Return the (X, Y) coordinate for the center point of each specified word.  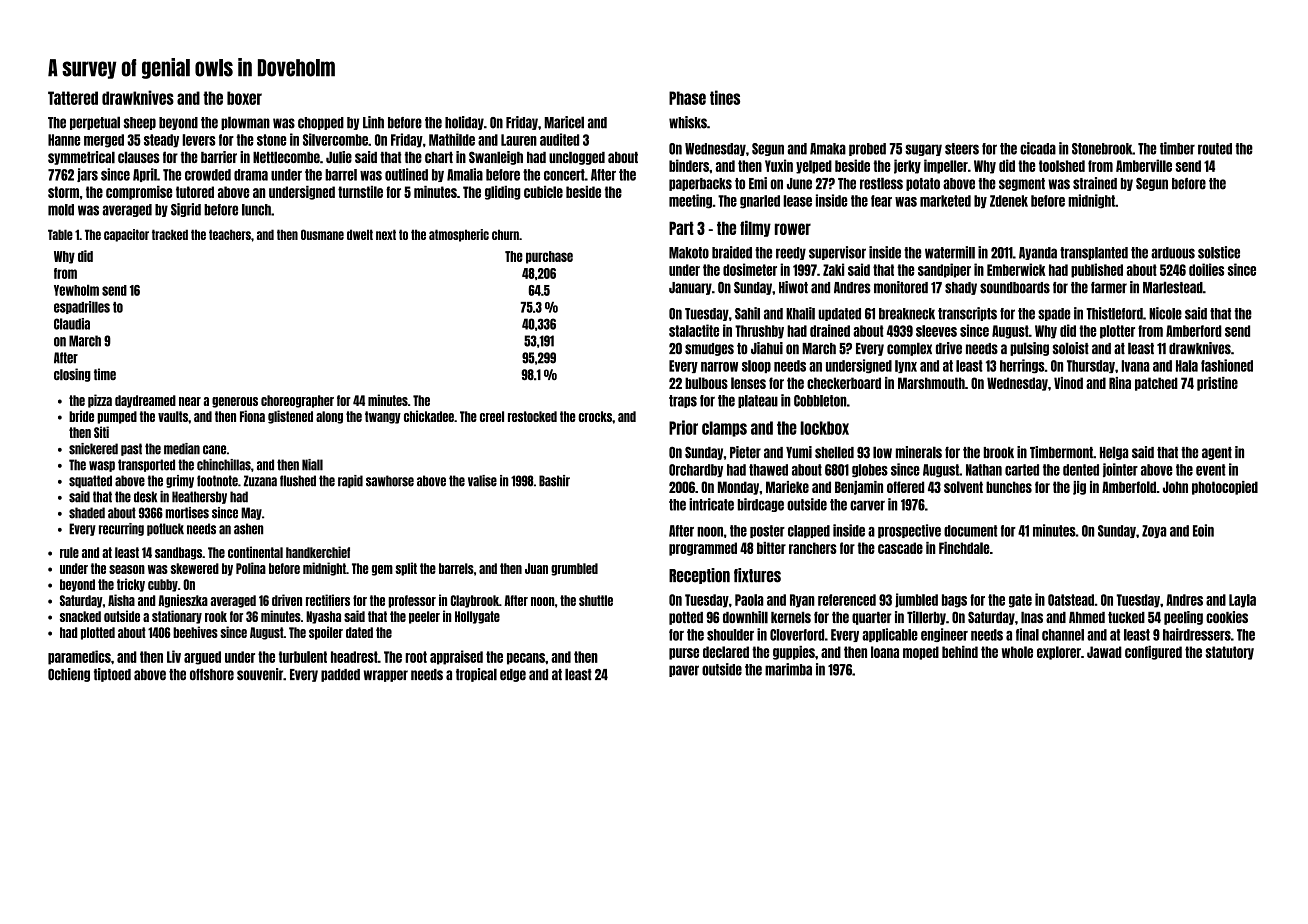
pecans (526, 659)
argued (202, 658)
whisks (688, 122)
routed (1215, 149)
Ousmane (322, 234)
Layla (1242, 601)
